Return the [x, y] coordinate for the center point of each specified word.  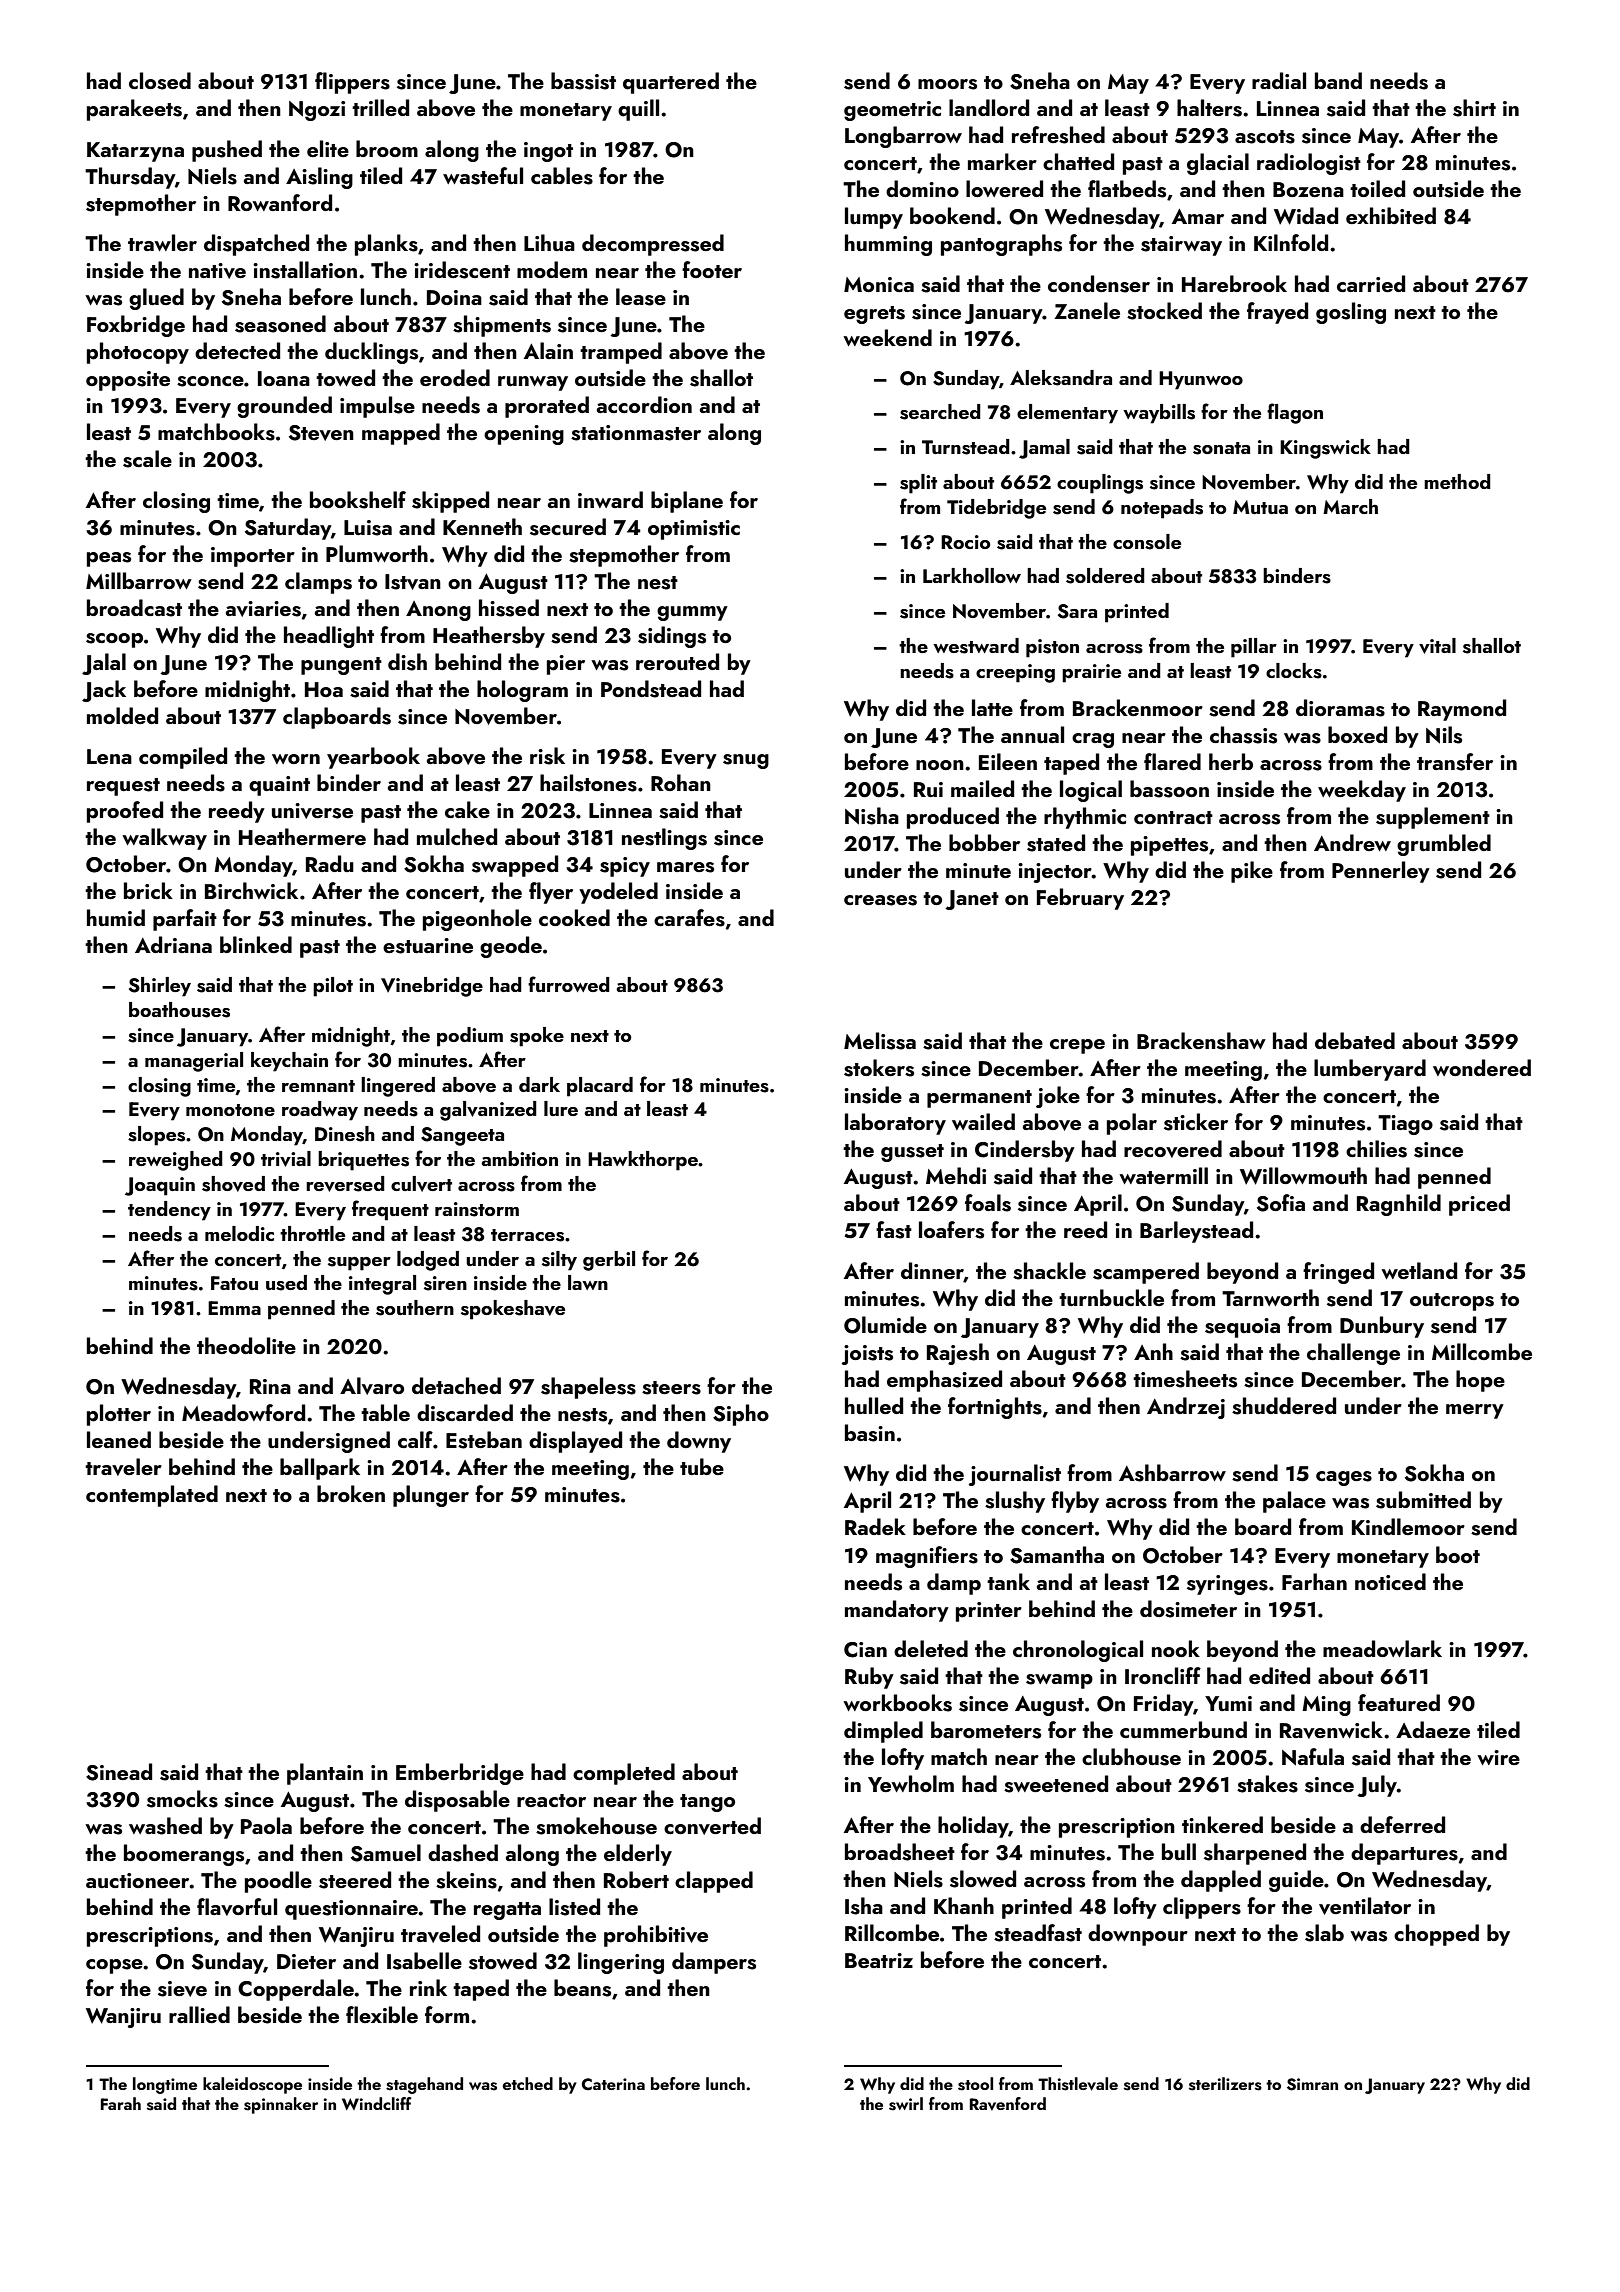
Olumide [885, 1325]
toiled [1377, 188]
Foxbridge [136, 326]
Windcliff [376, 2103]
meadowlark [1382, 1648]
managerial [194, 1062]
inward [610, 499]
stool [975, 2084]
